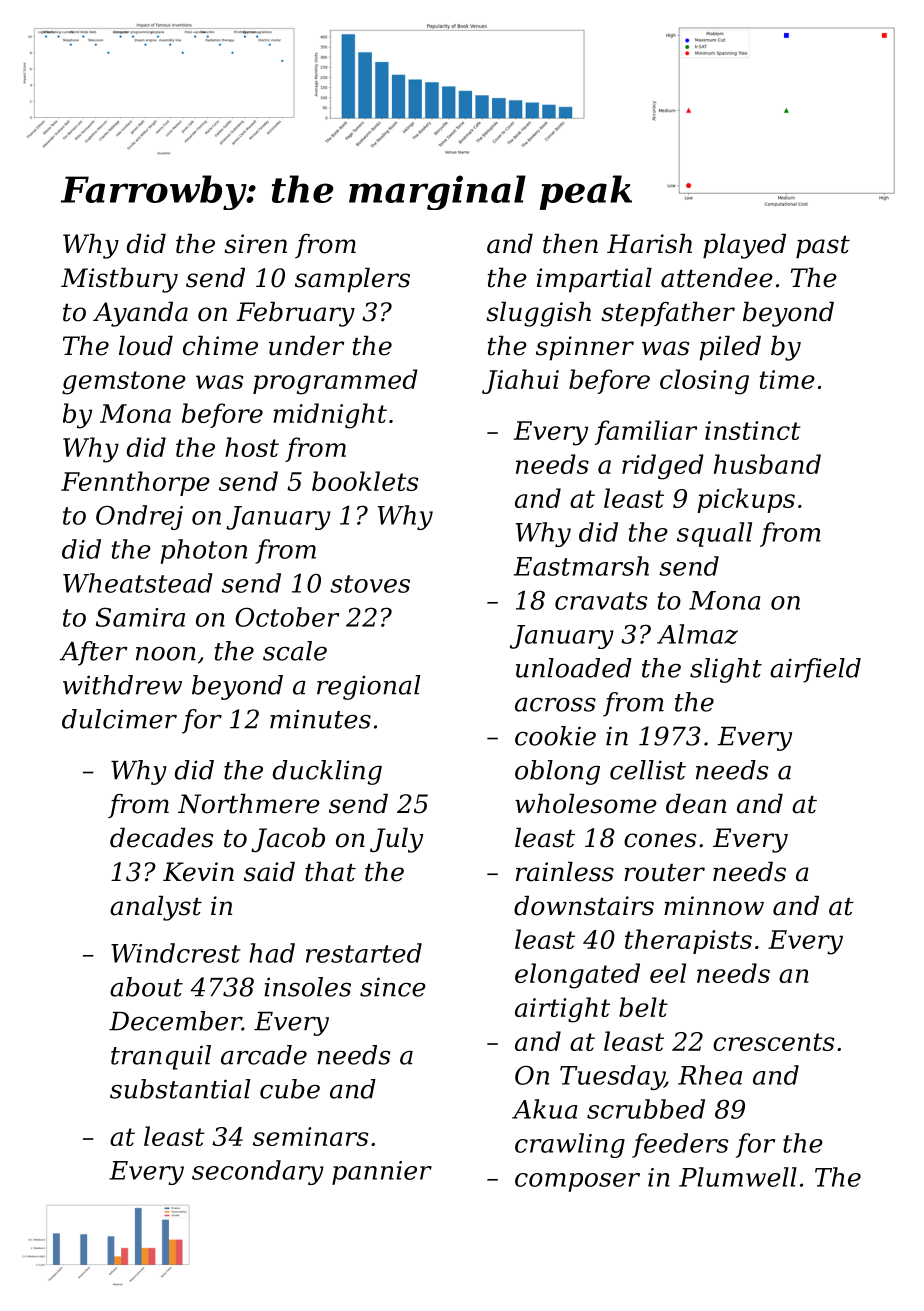  Describe the element at coordinates (258, 1172) in the image. I see `secondary` at that location.
